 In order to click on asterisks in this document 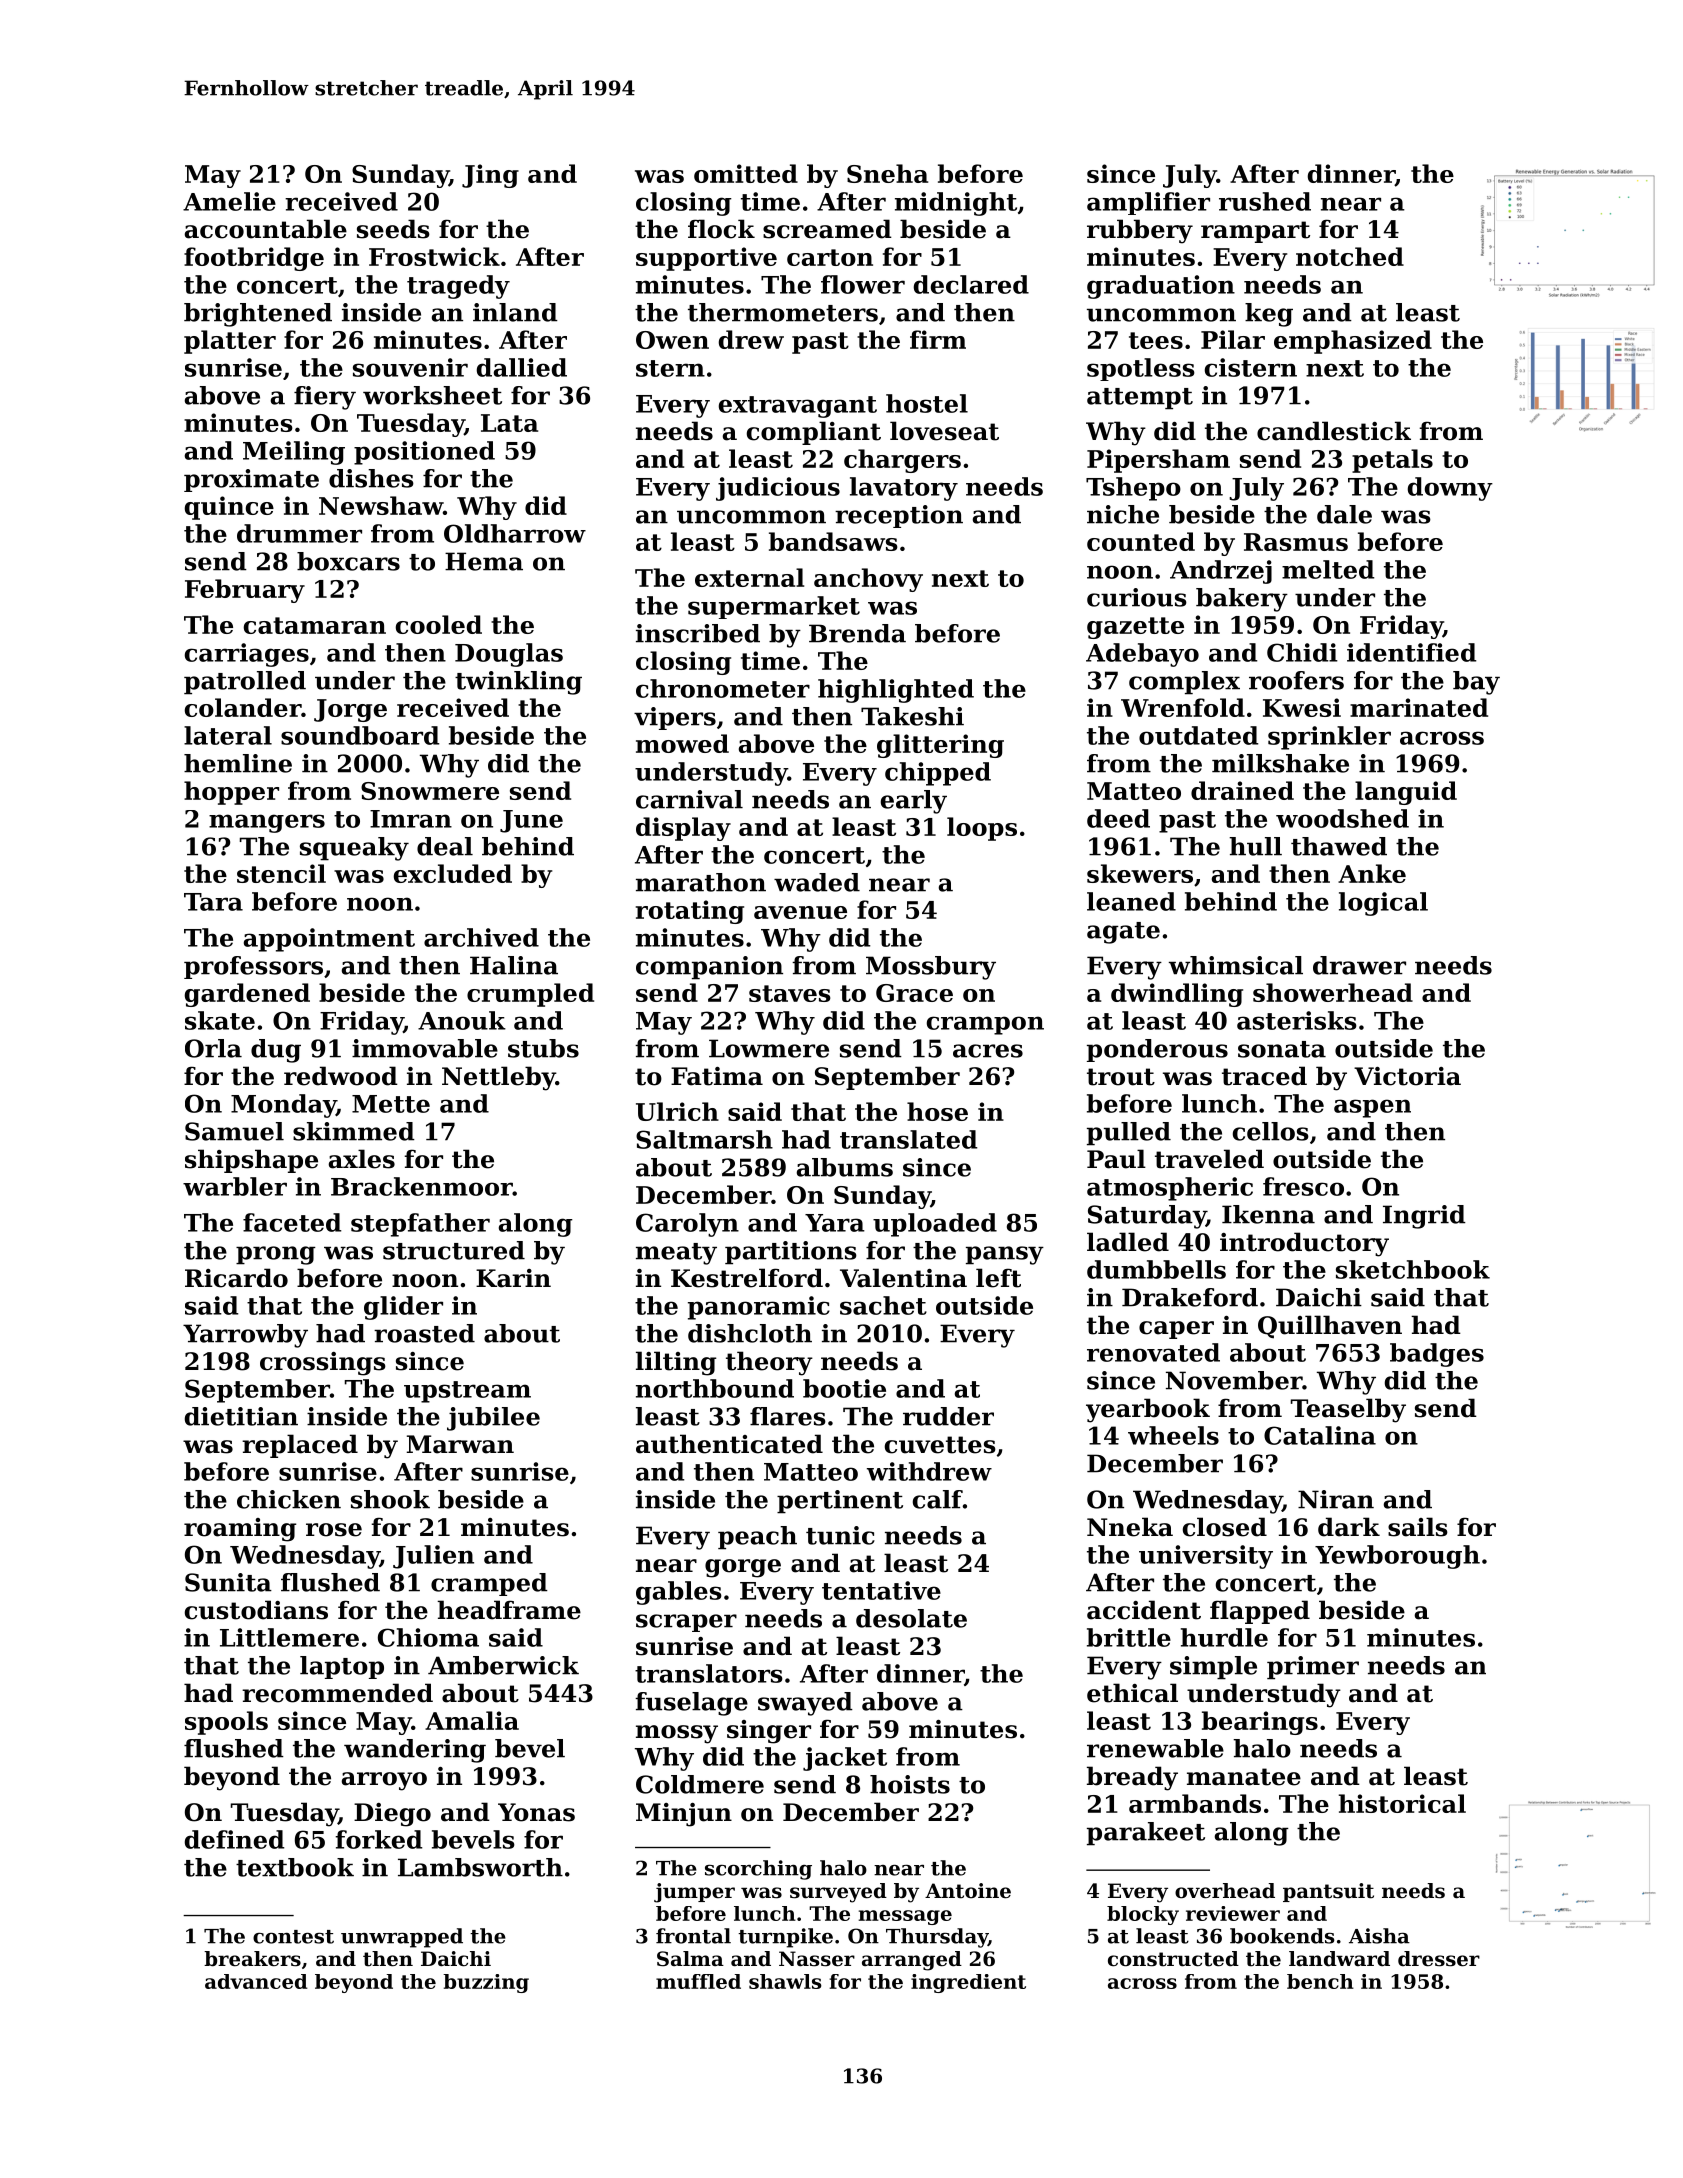, I will do `click(1297, 1020)`.
